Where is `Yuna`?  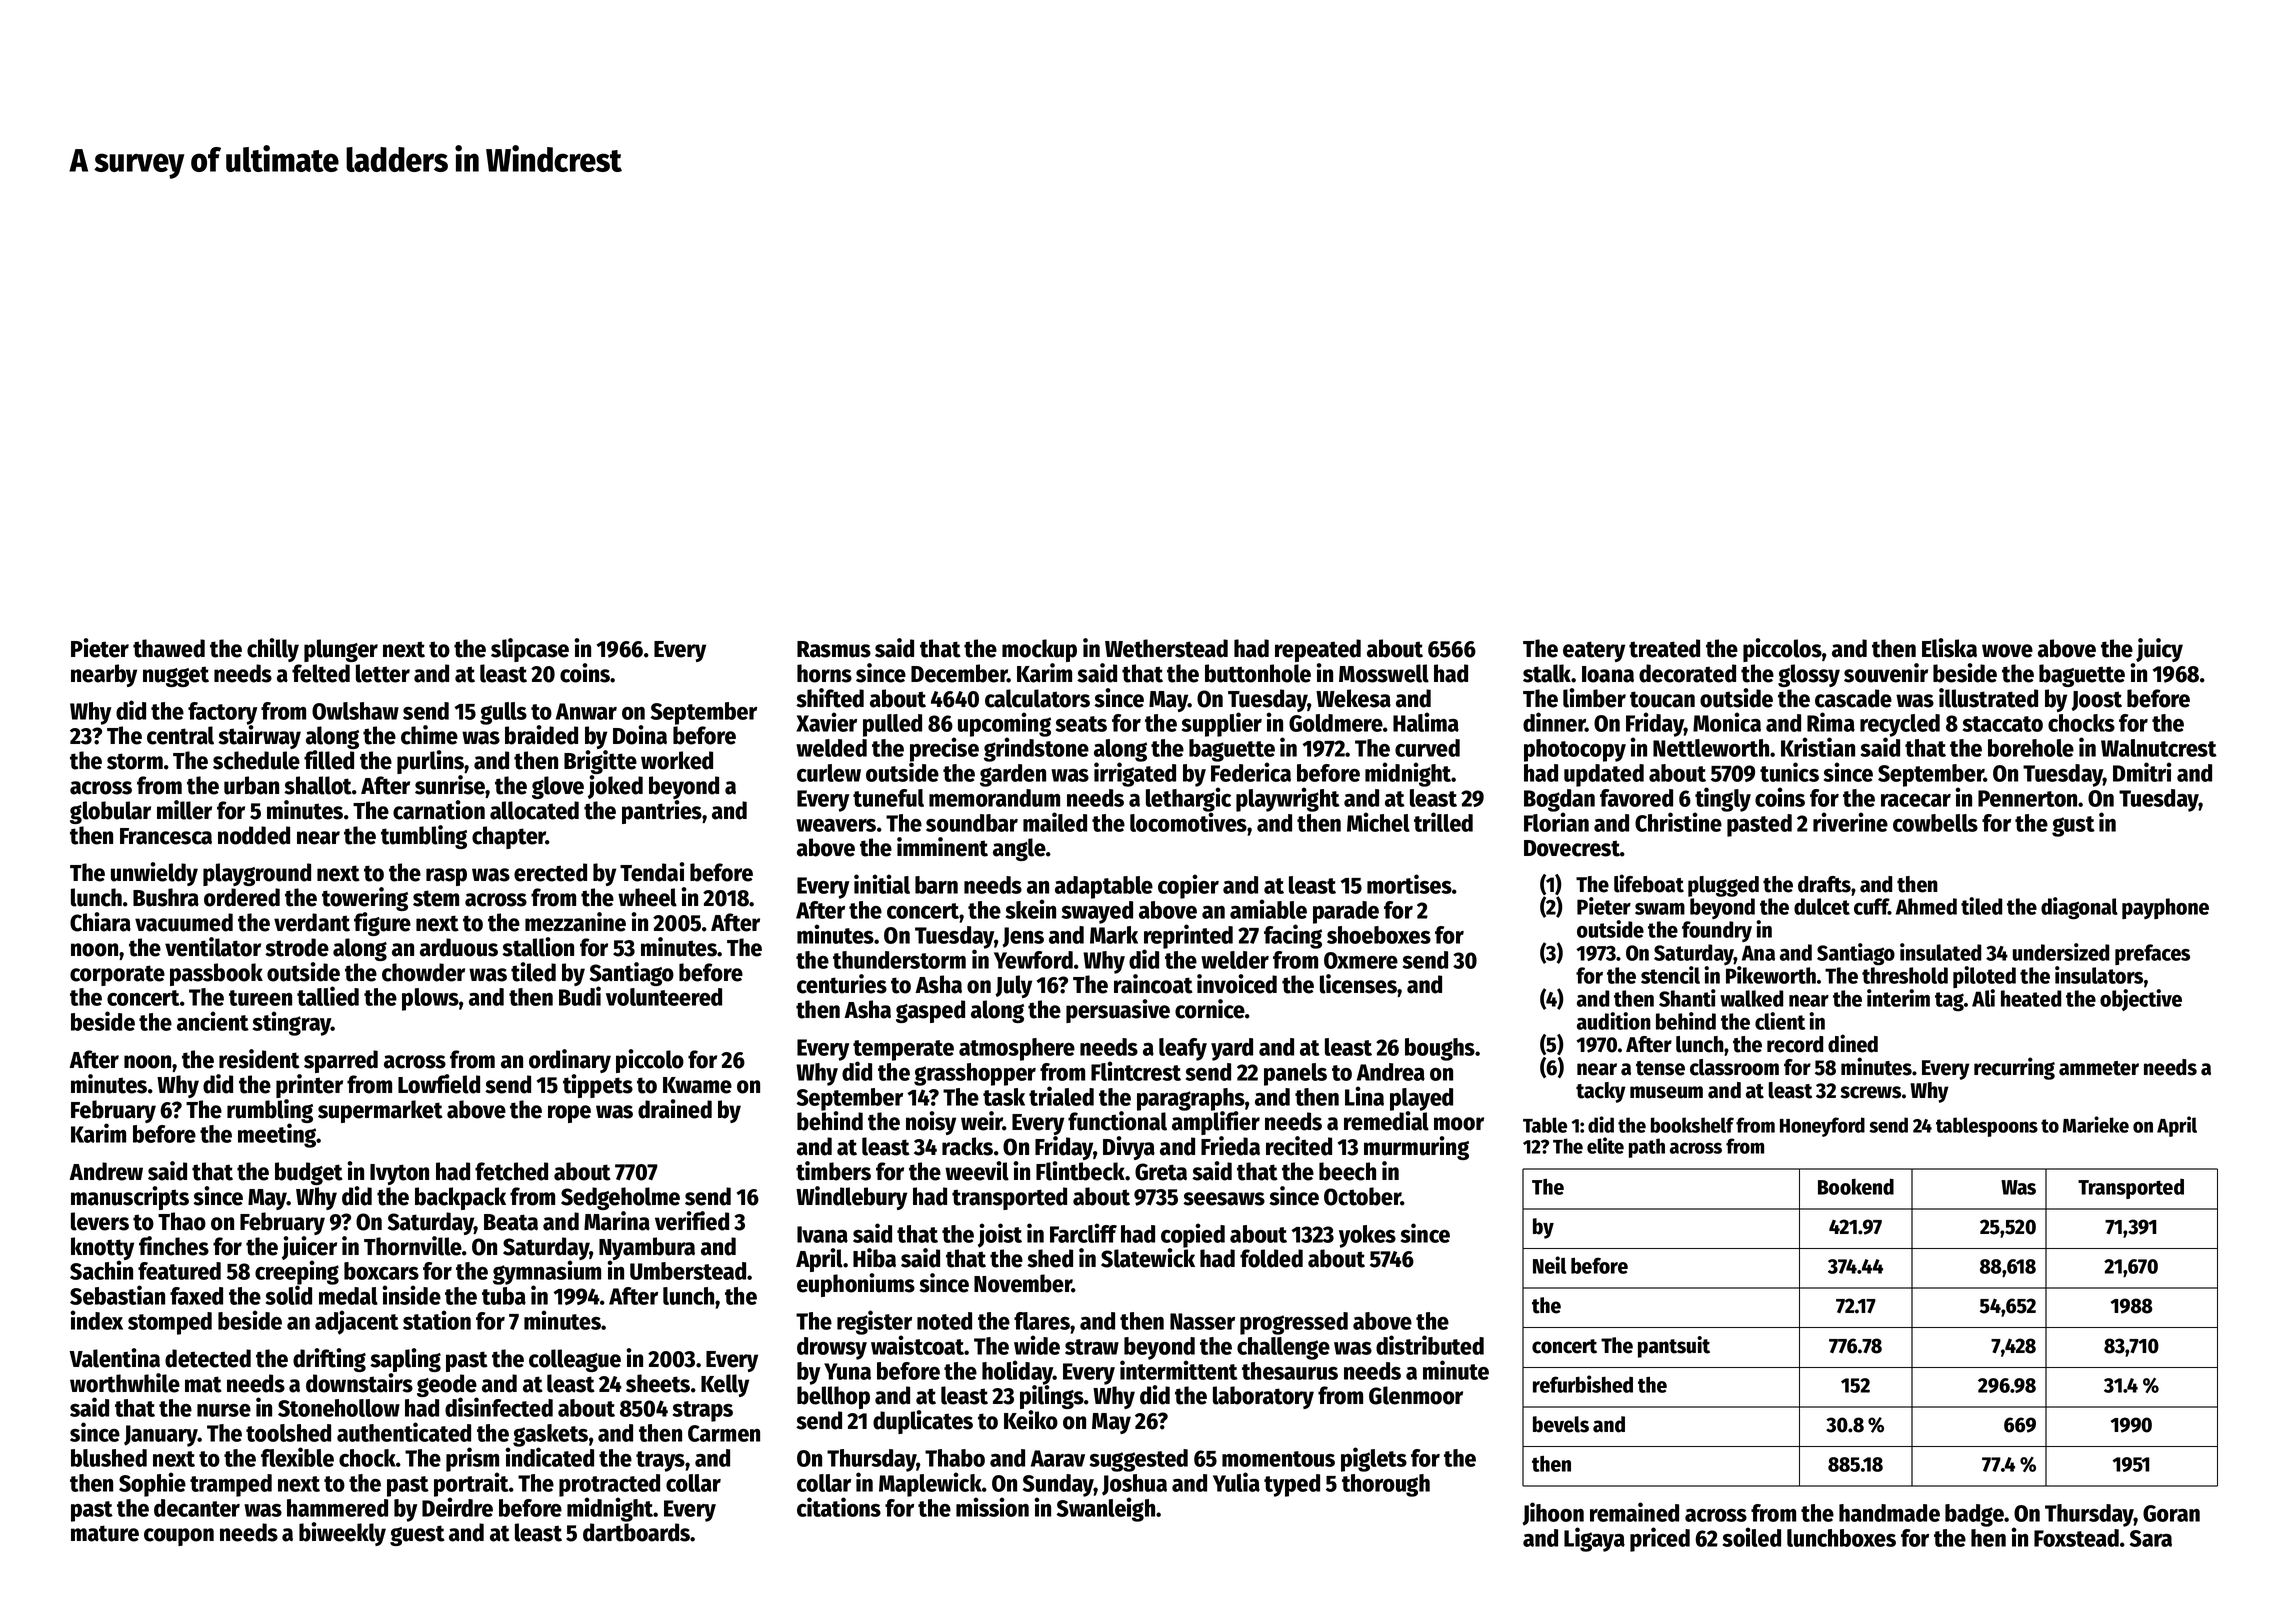
Yuna is located at coordinates (847, 1371).
